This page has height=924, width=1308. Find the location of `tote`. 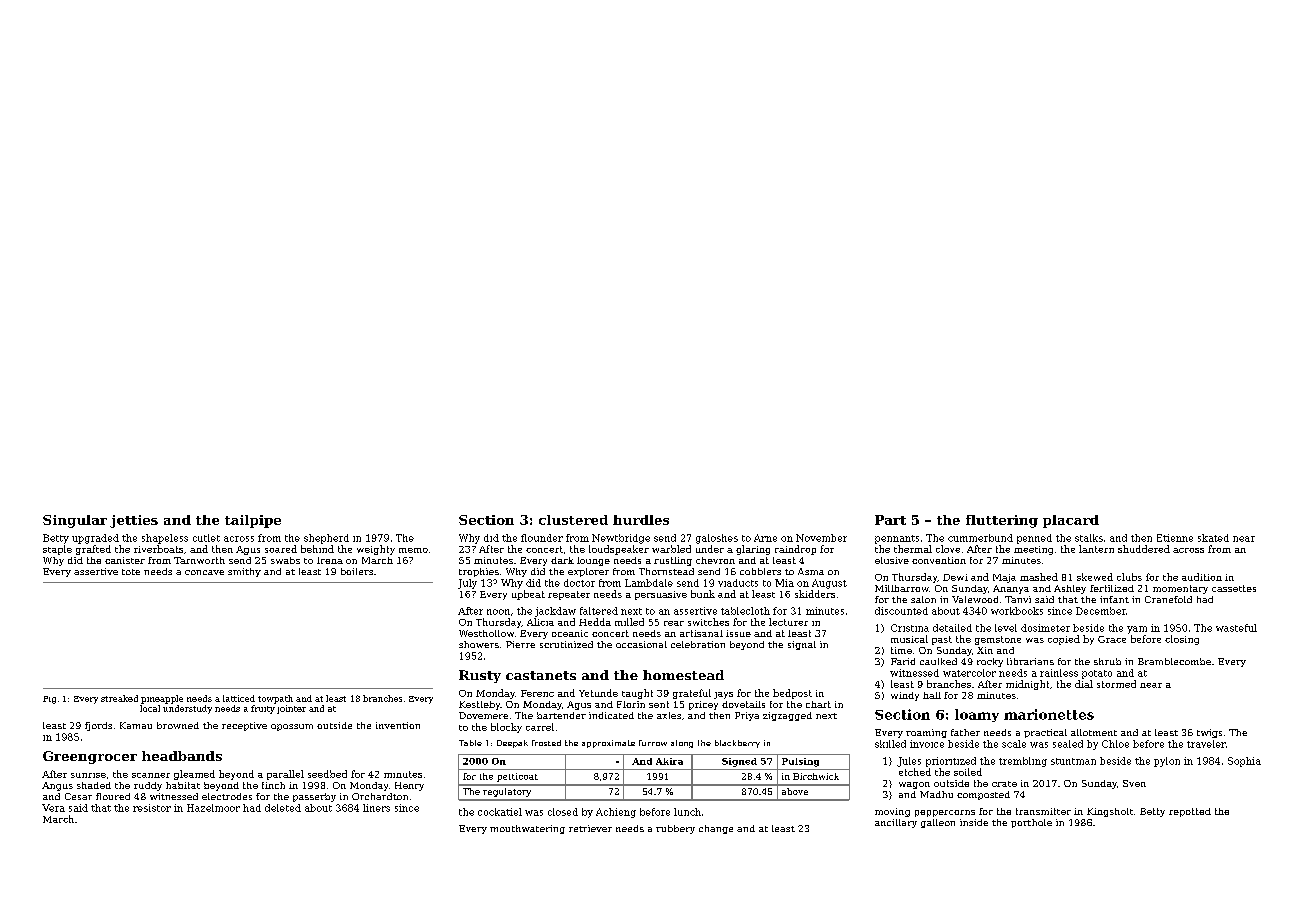

tote is located at coordinates (131, 572).
